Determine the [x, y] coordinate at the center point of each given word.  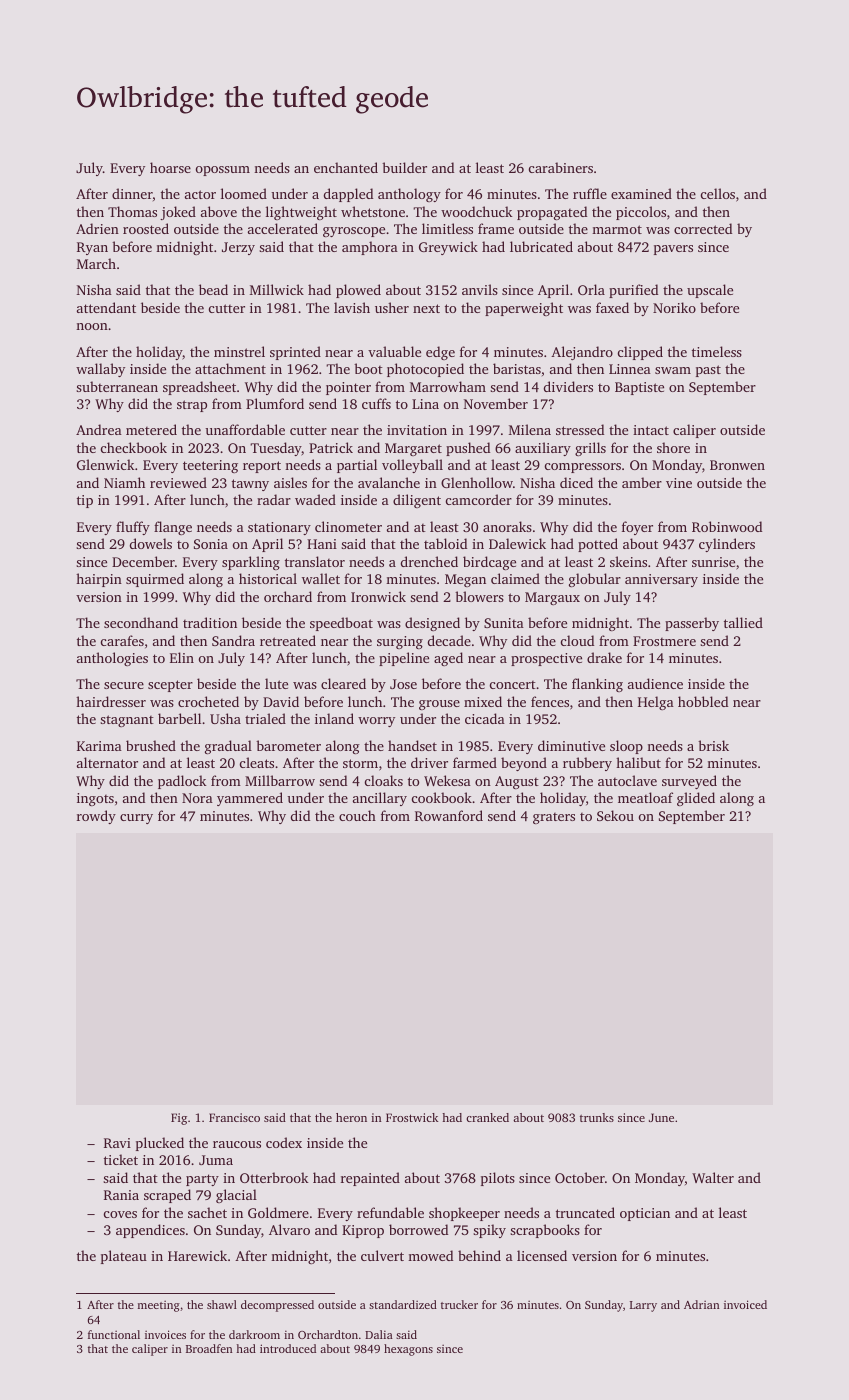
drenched [429, 561]
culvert [382, 1255]
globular [595, 580]
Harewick [197, 1255]
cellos [718, 193]
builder [404, 167]
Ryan [92, 248]
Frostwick [412, 1117]
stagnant [127, 721]
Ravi [117, 1143]
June [661, 1117]
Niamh [124, 482]
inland [334, 718]
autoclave [627, 780]
